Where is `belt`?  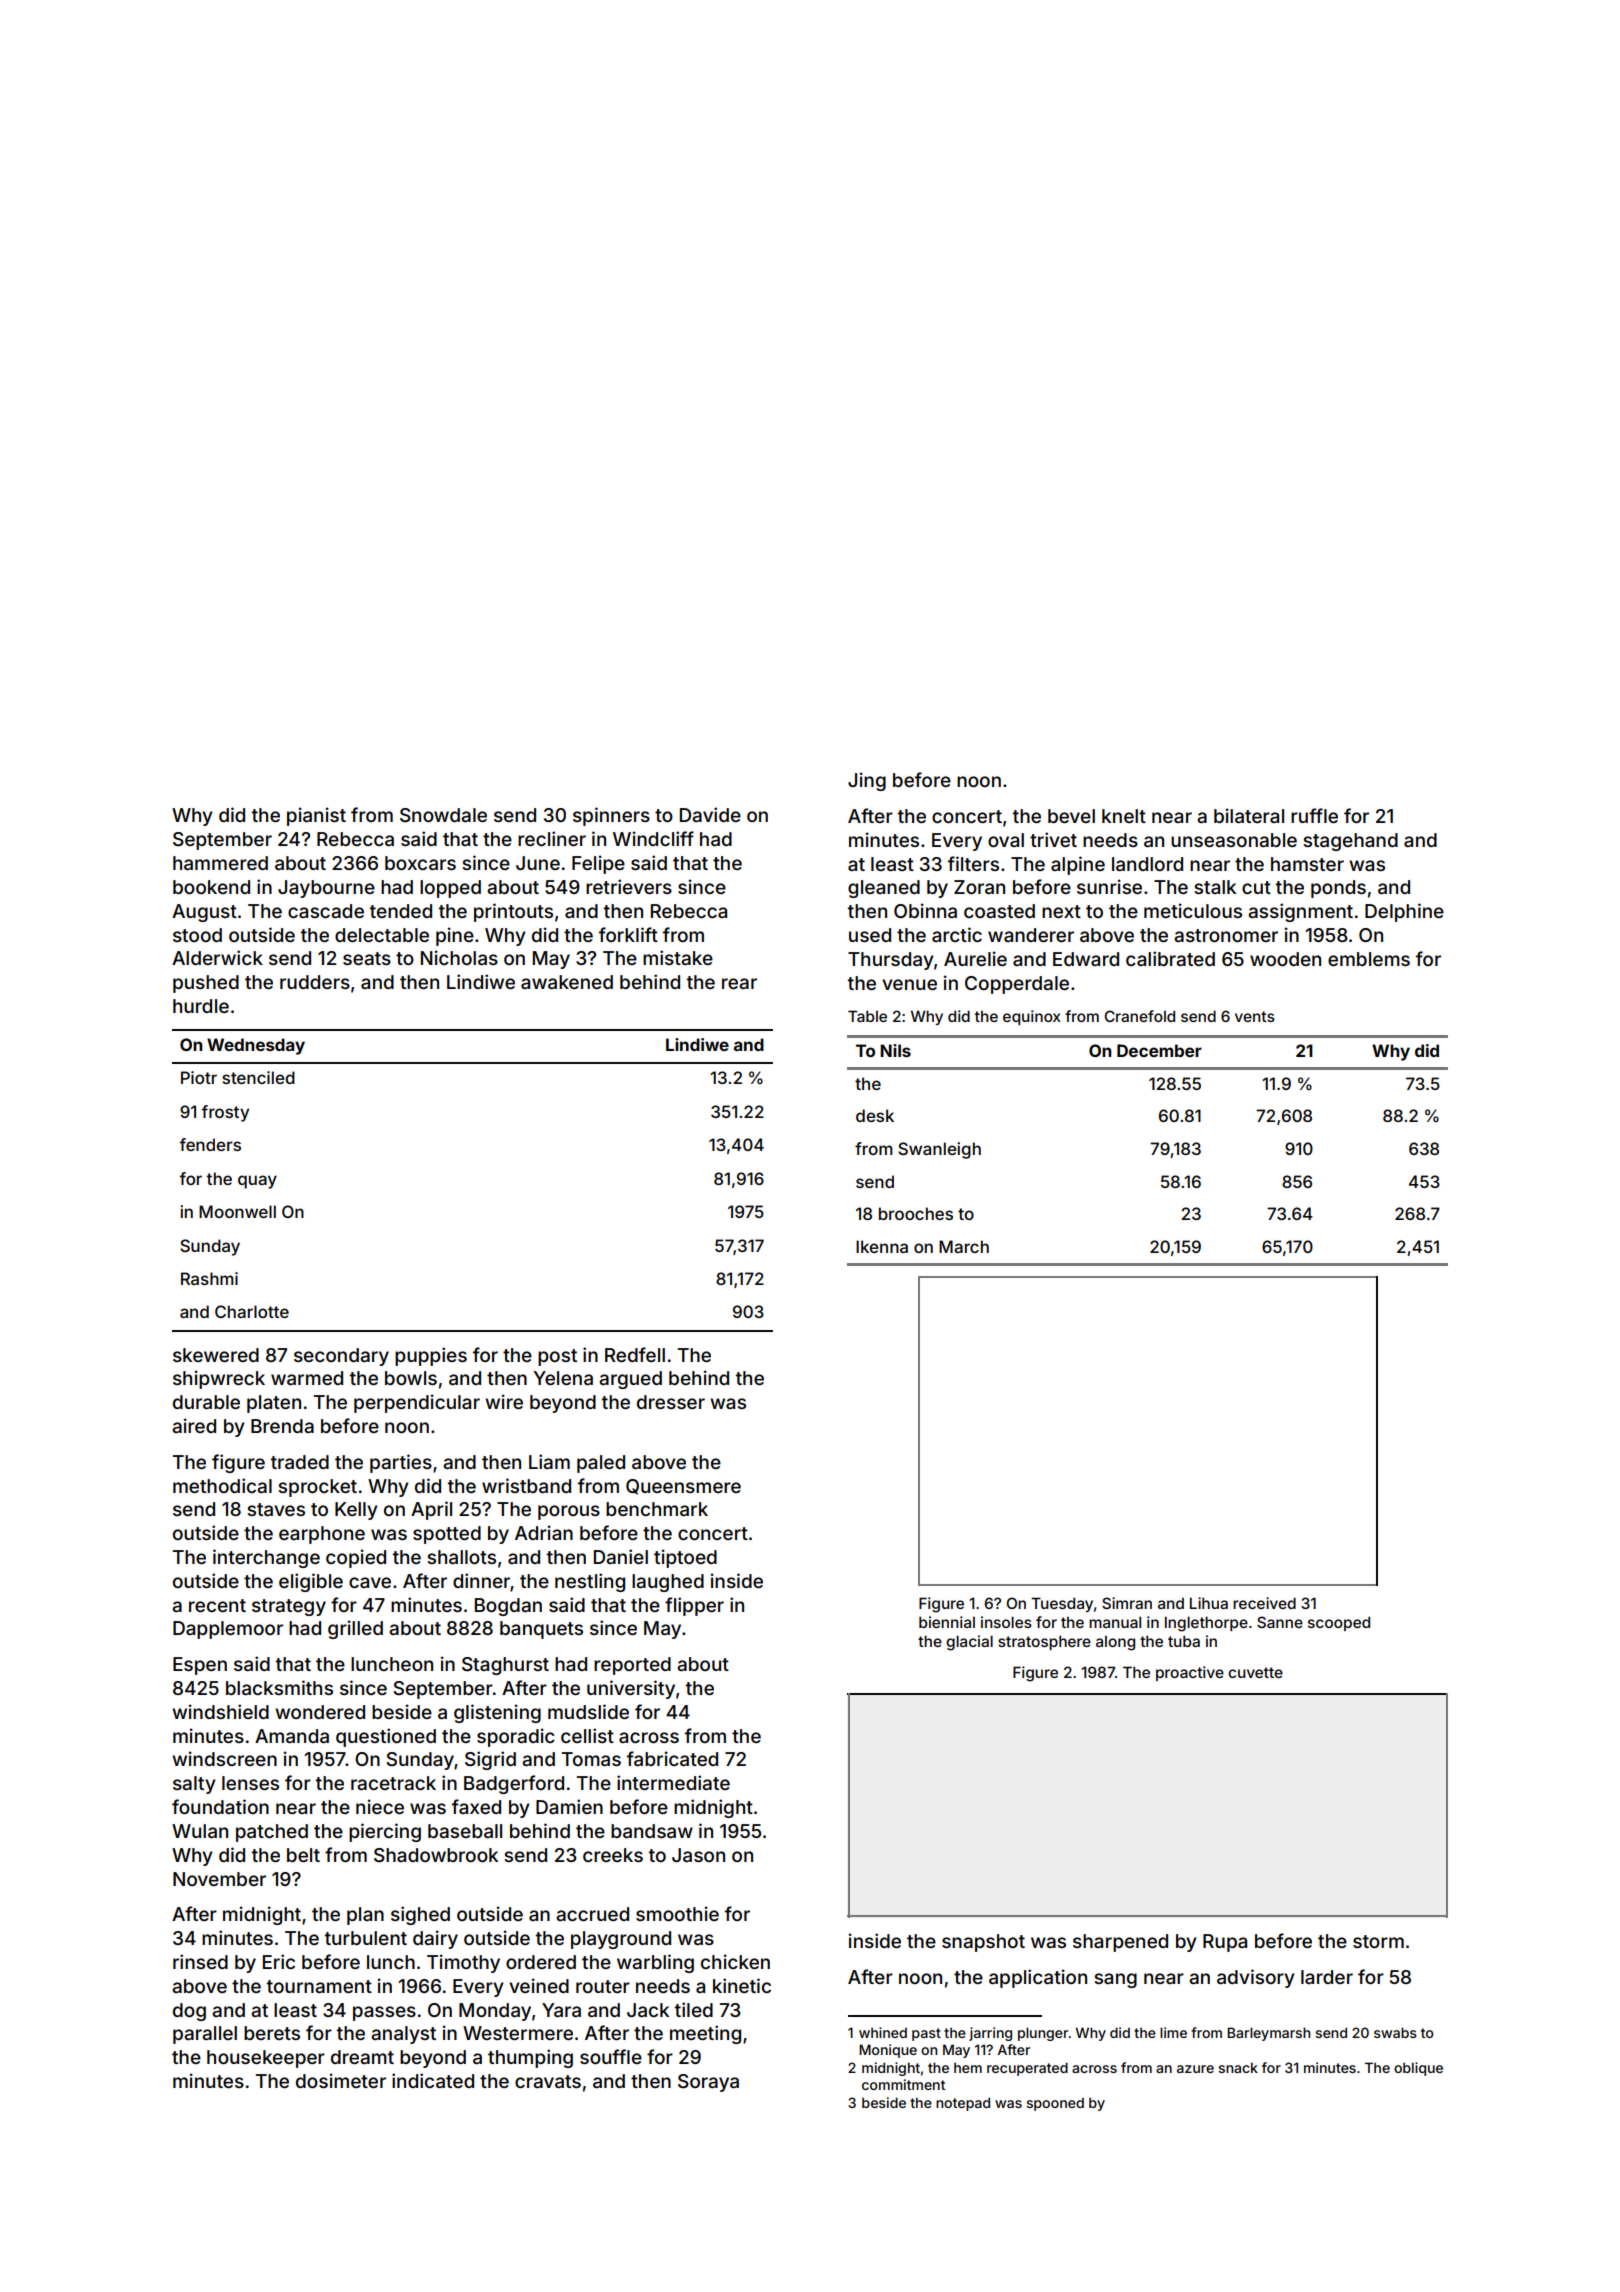 belt is located at coordinates (303, 1855).
